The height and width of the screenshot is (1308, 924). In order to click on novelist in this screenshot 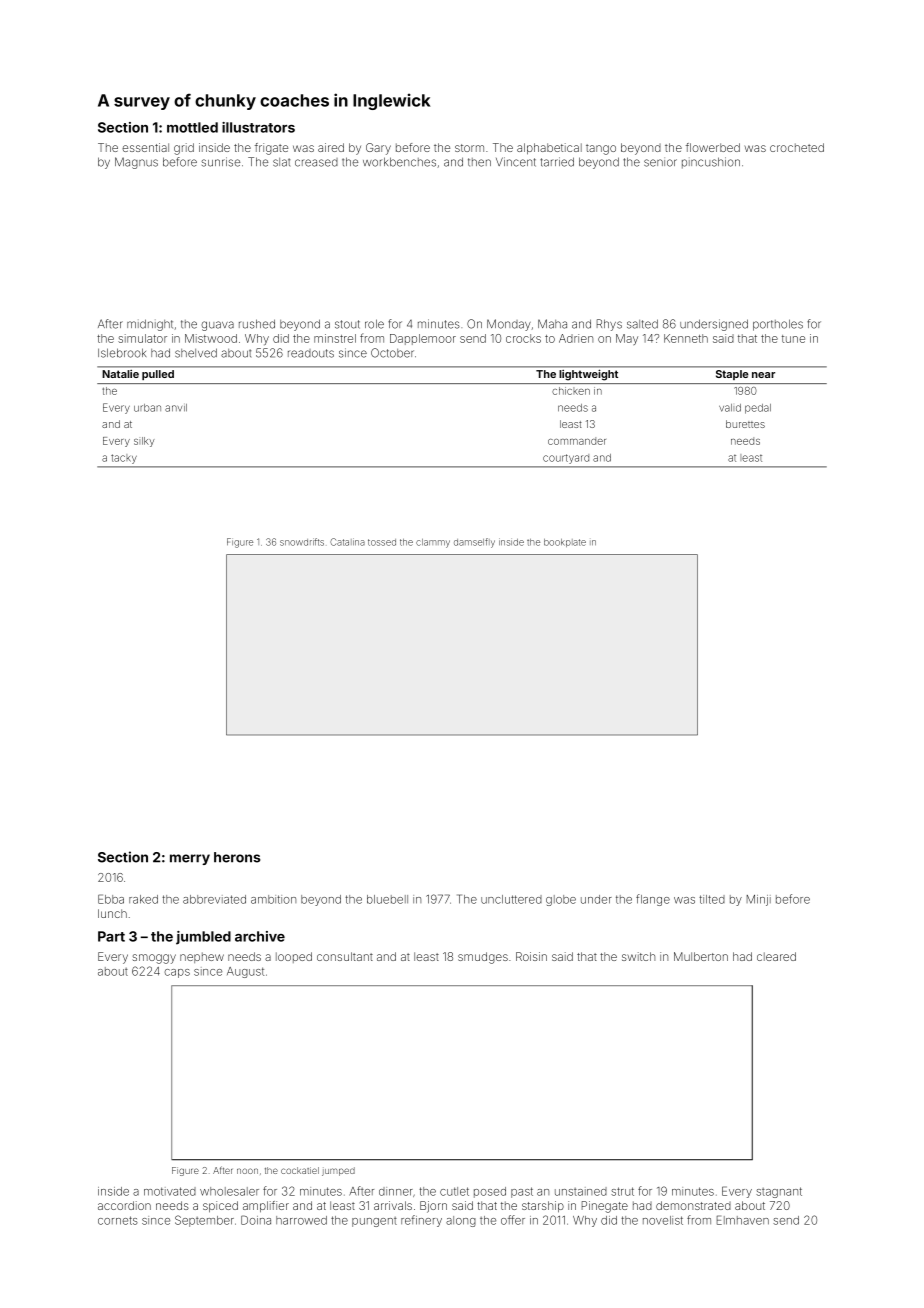, I will do `click(663, 1220)`.
